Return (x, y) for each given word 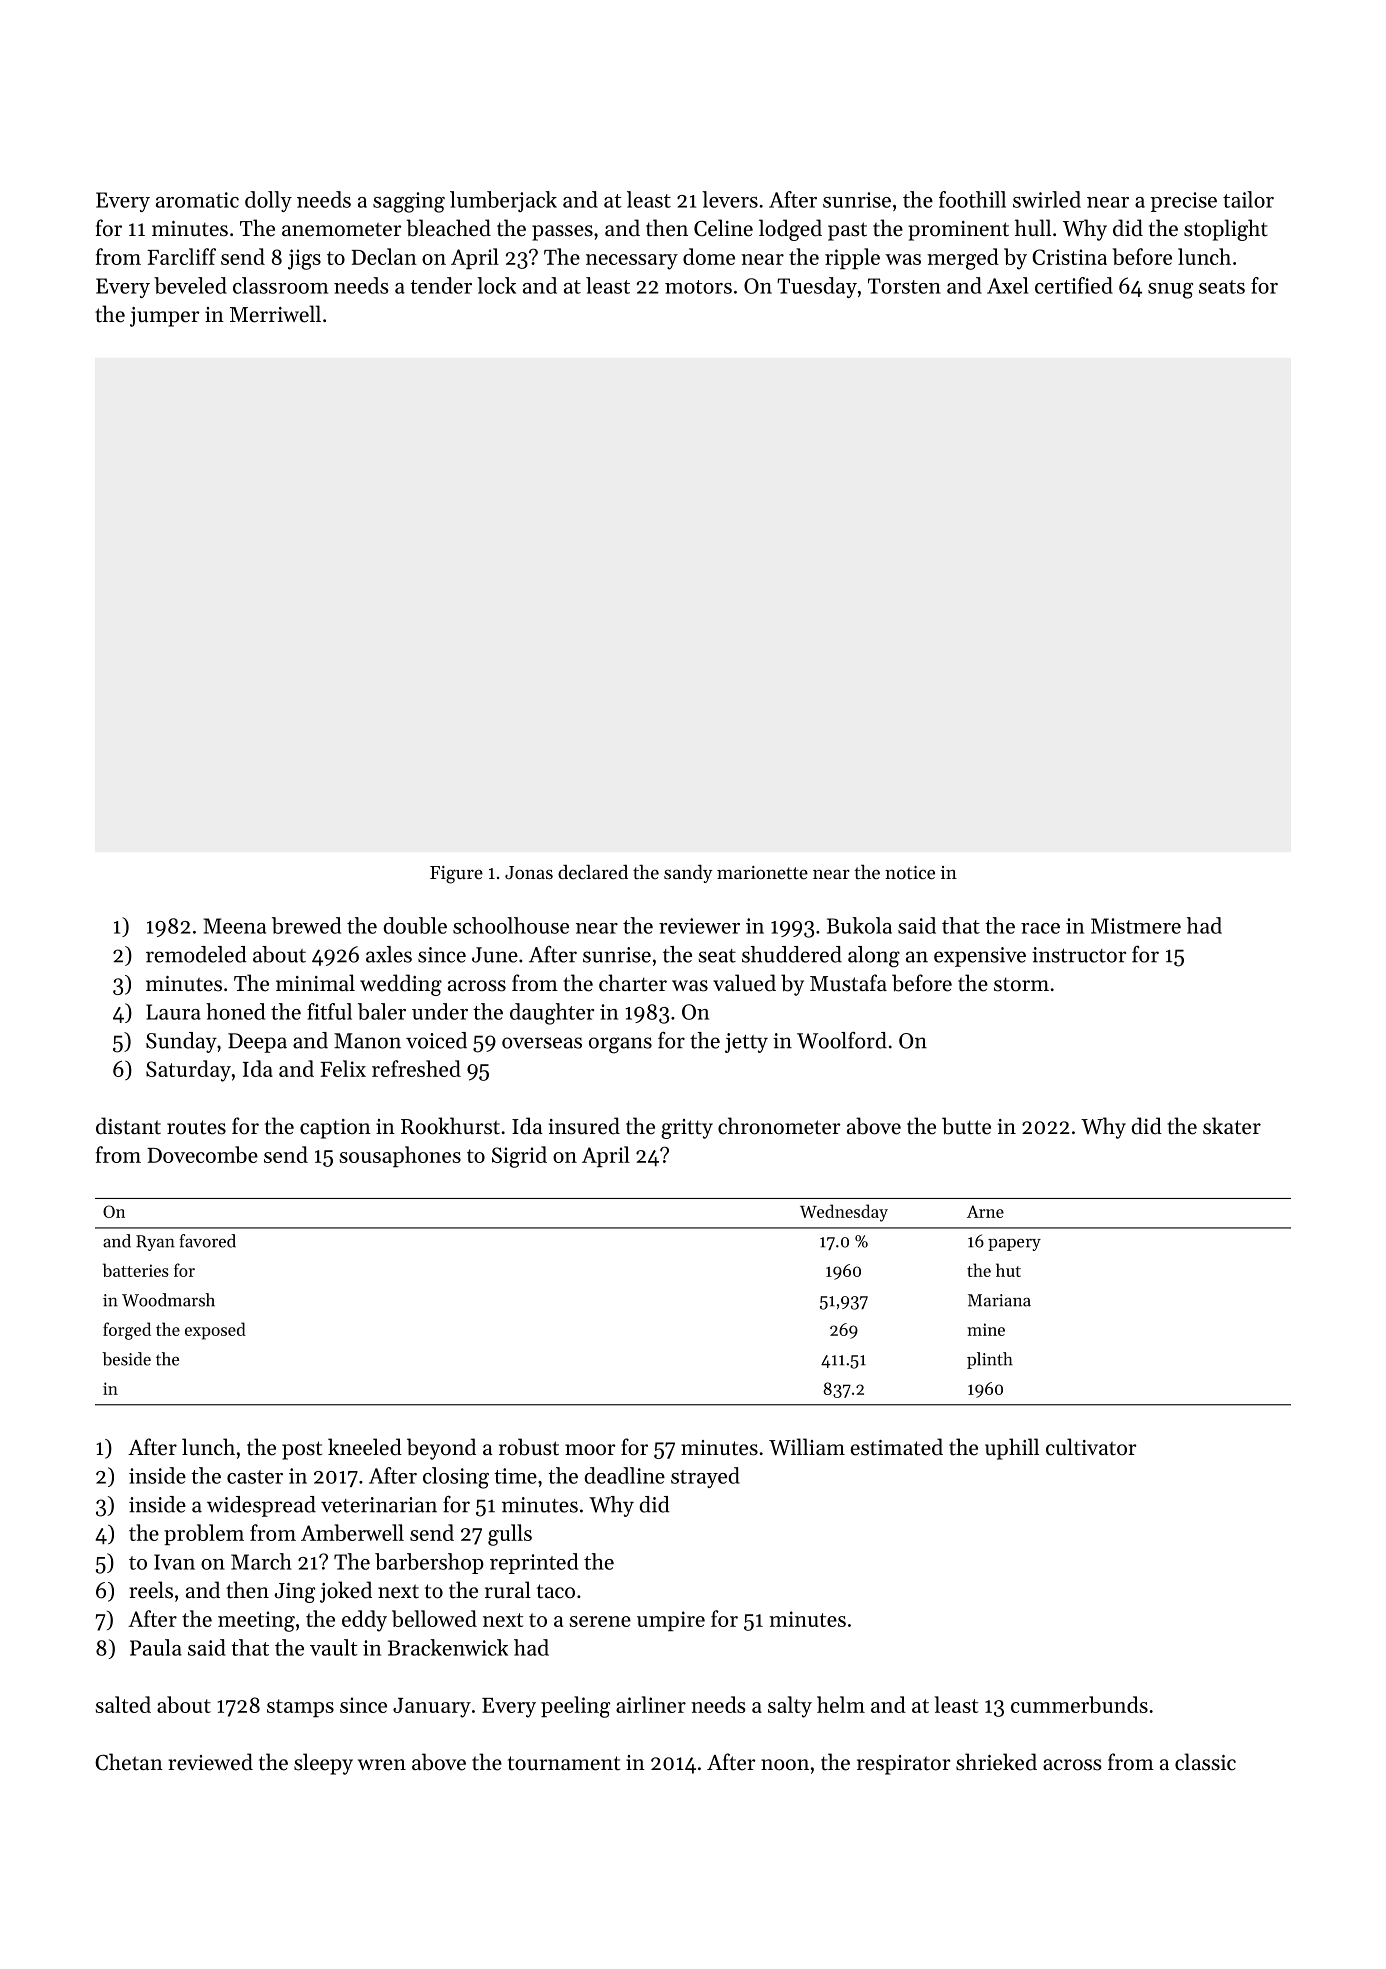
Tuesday (817, 287)
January (432, 1708)
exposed (215, 1331)
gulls (510, 1535)
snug (1170, 291)
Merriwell (275, 314)
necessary (632, 262)
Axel (1007, 285)
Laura (173, 1012)
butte (966, 1126)
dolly (268, 201)
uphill (1012, 1449)
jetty (746, 1043)
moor (590, 1450)
